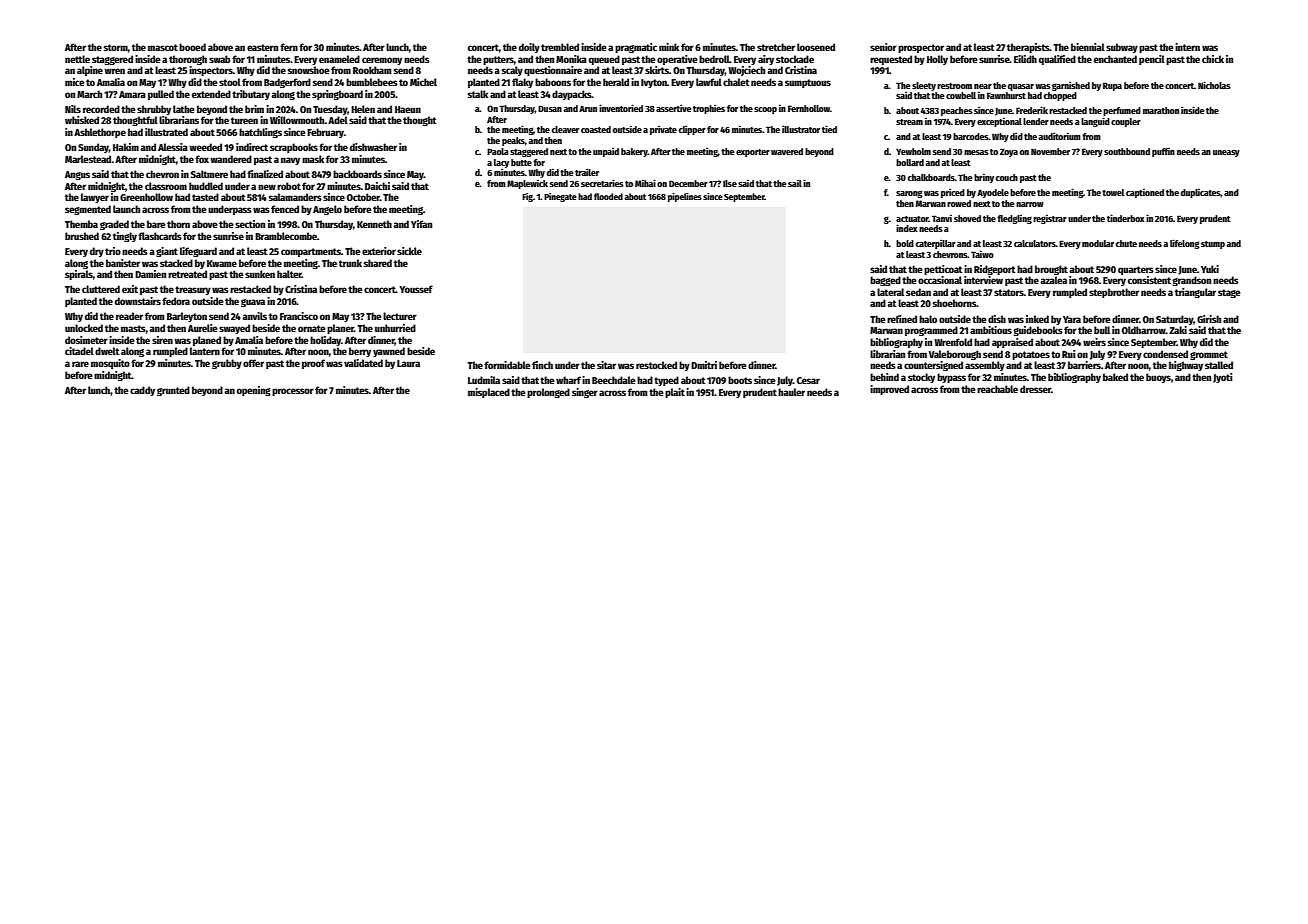  Describe the element at coordinates (1088, 47) in the image. I see `biennial` at that location.
